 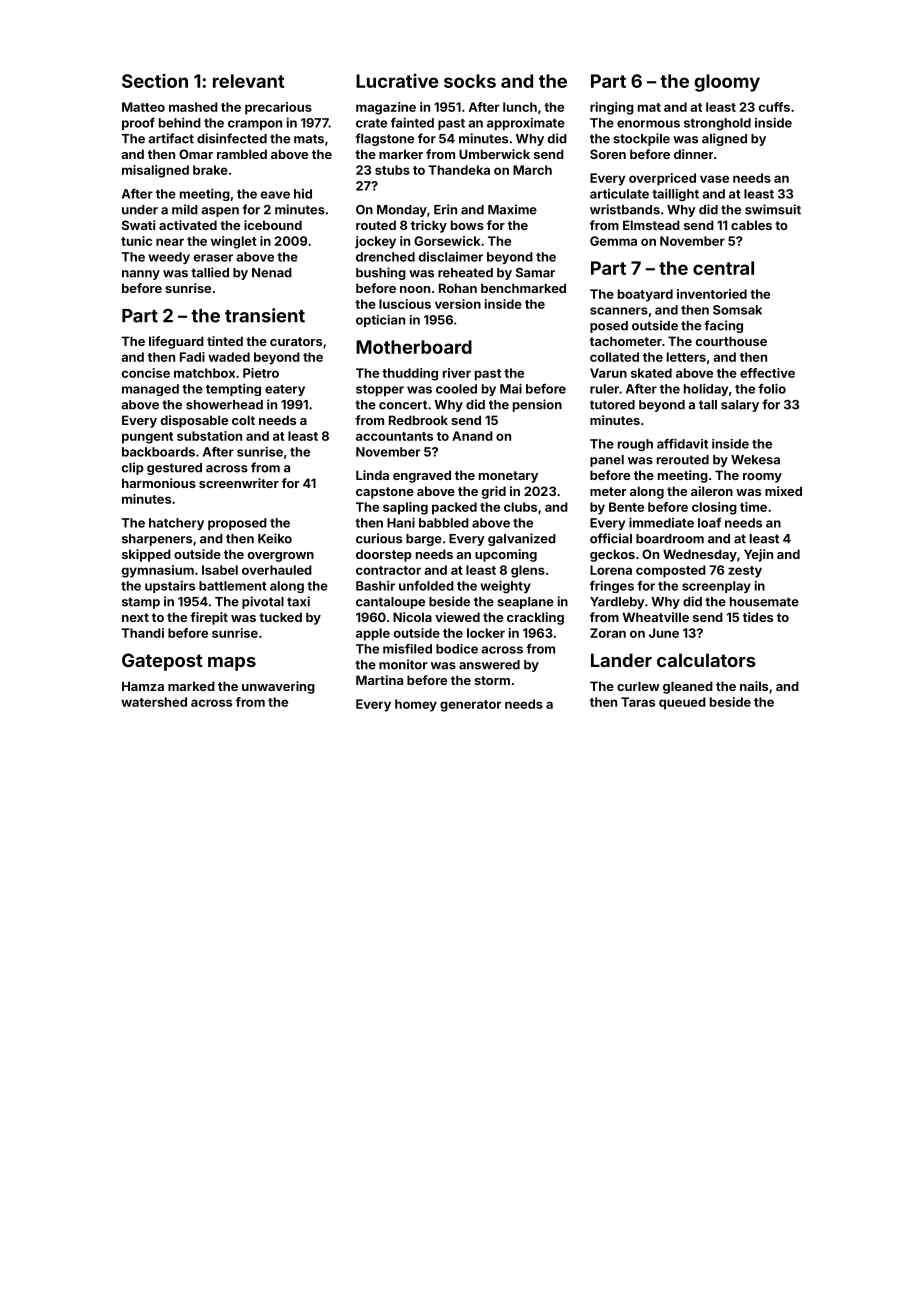 What do you see at coordinates (470, 81) in the screenshot?
I see `socks` at bounding box center [470, 81].
